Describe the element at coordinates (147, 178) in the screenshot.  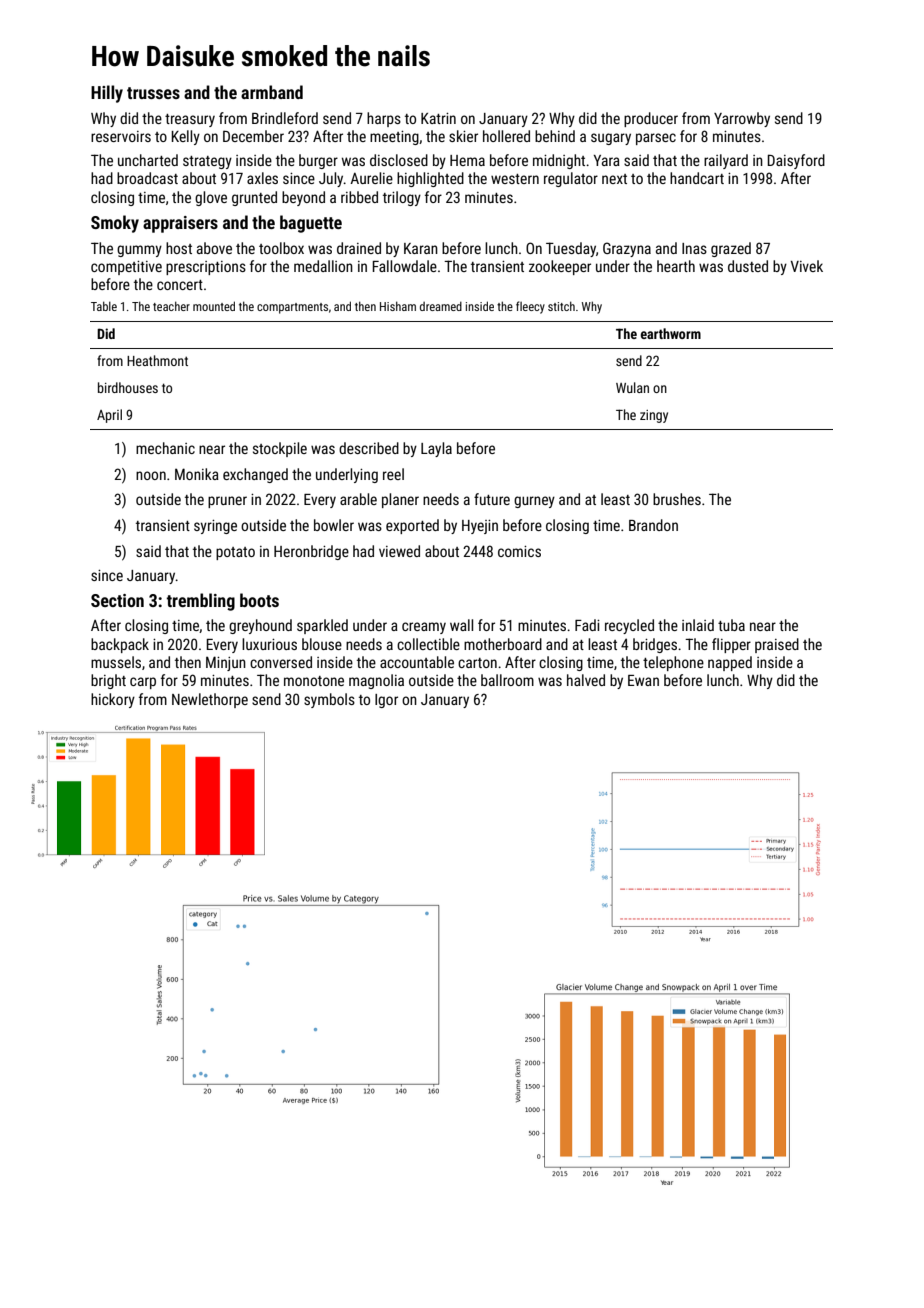
I see `broadcast` at that location.
